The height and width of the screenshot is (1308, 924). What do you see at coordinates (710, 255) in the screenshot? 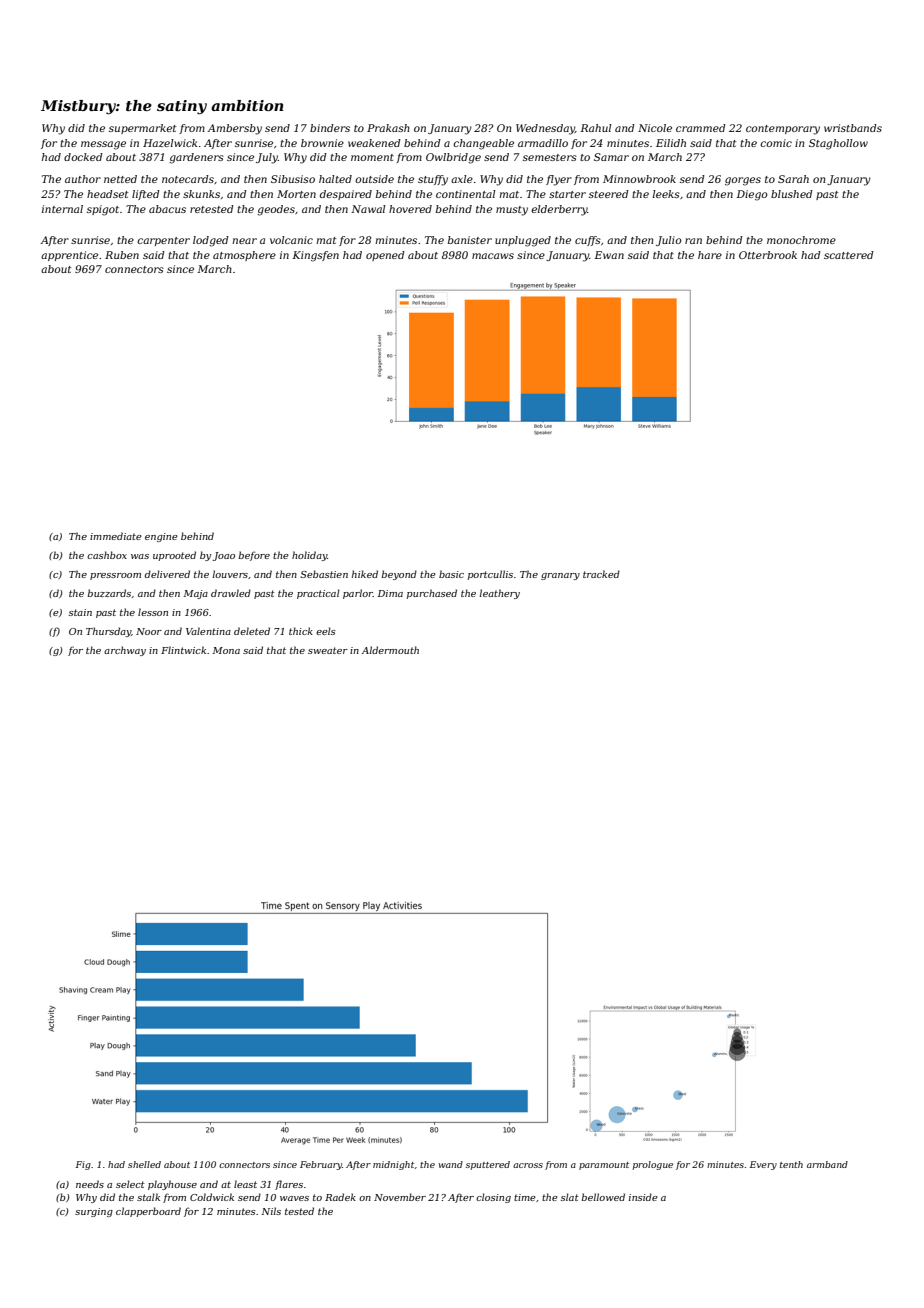
I see `hare` at bounding box center [710, 255].
